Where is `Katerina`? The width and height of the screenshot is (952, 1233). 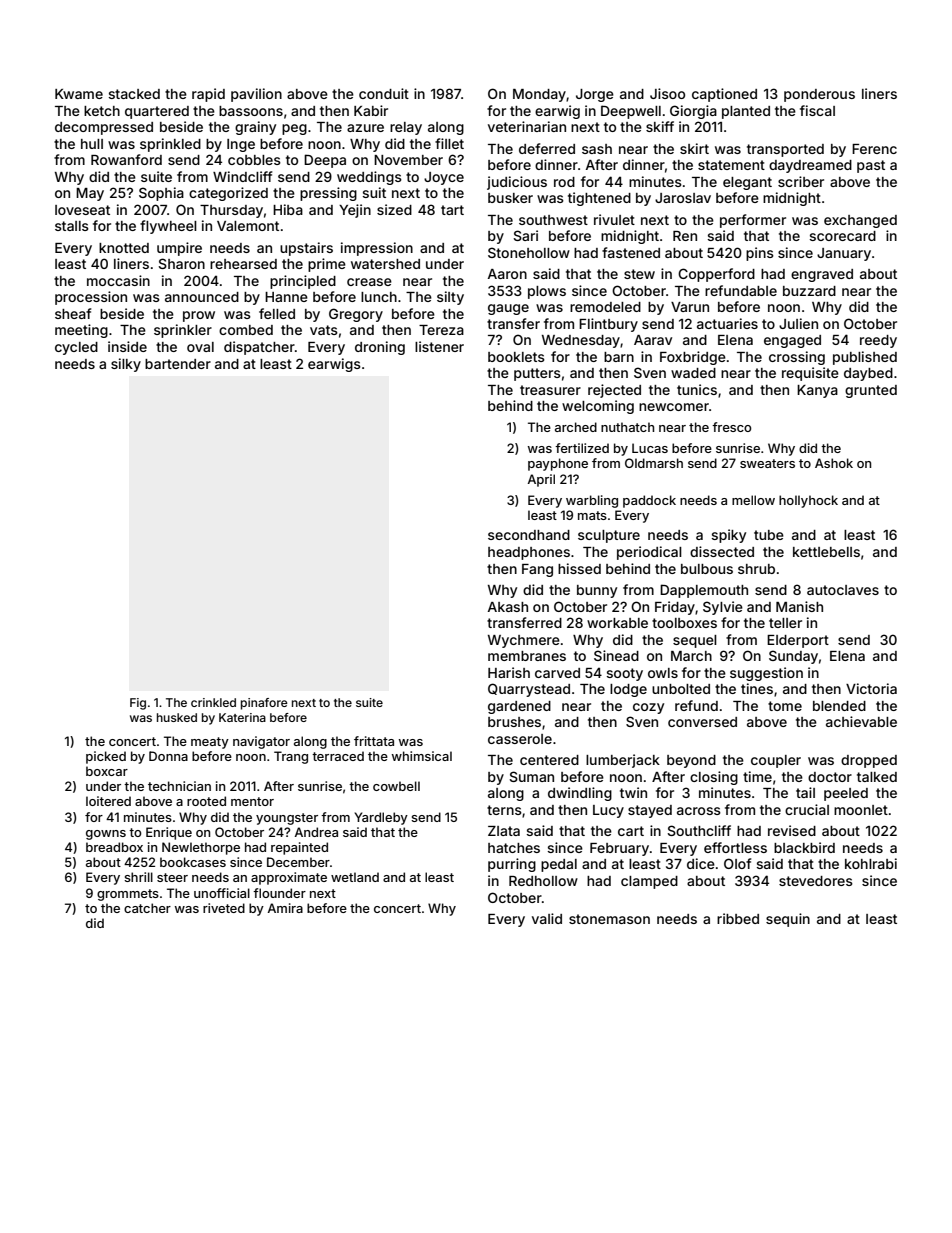
Katerina is located at coordinates (242, 717).
